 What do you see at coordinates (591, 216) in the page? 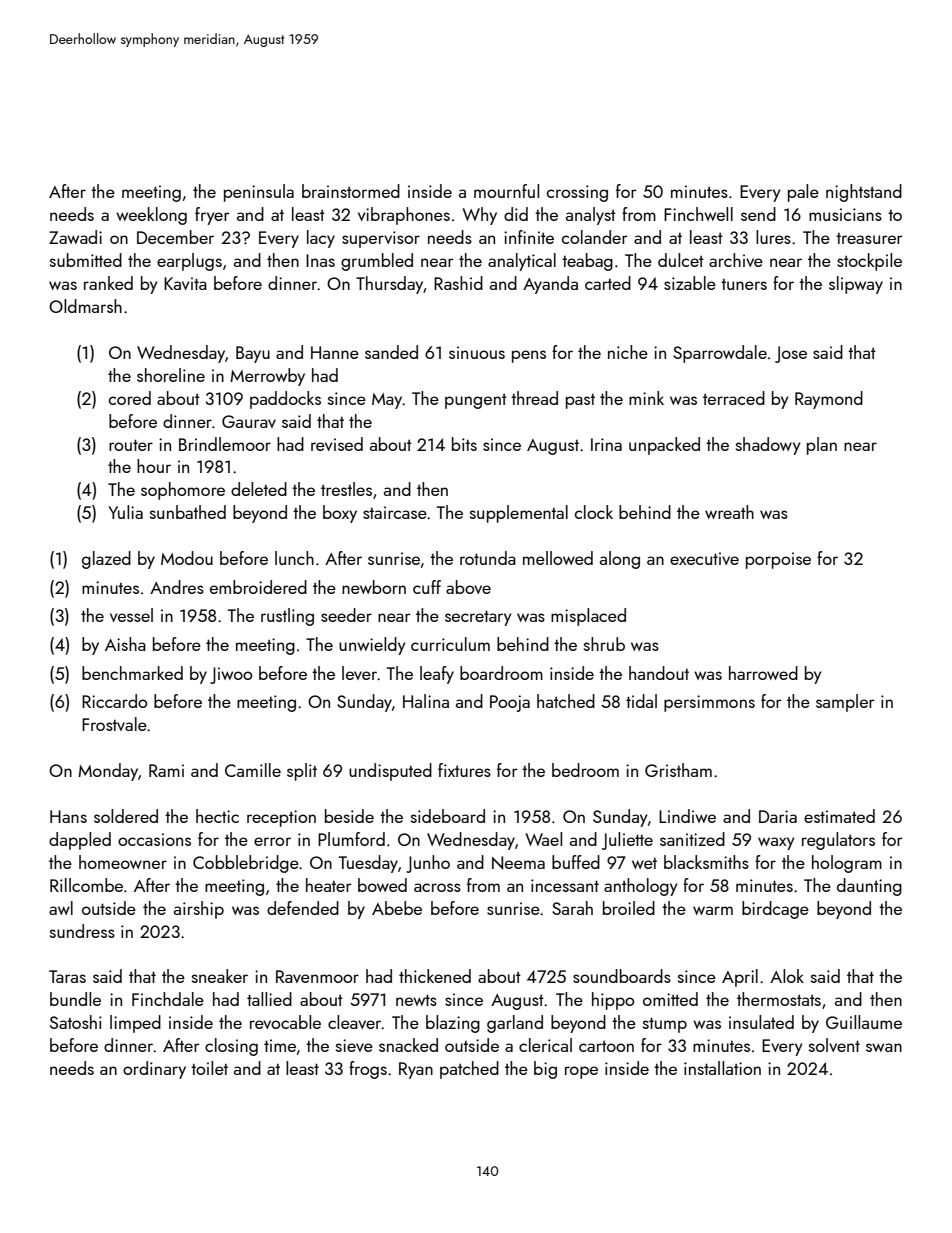
I see `analyst` at bounding box center [591, 216].
